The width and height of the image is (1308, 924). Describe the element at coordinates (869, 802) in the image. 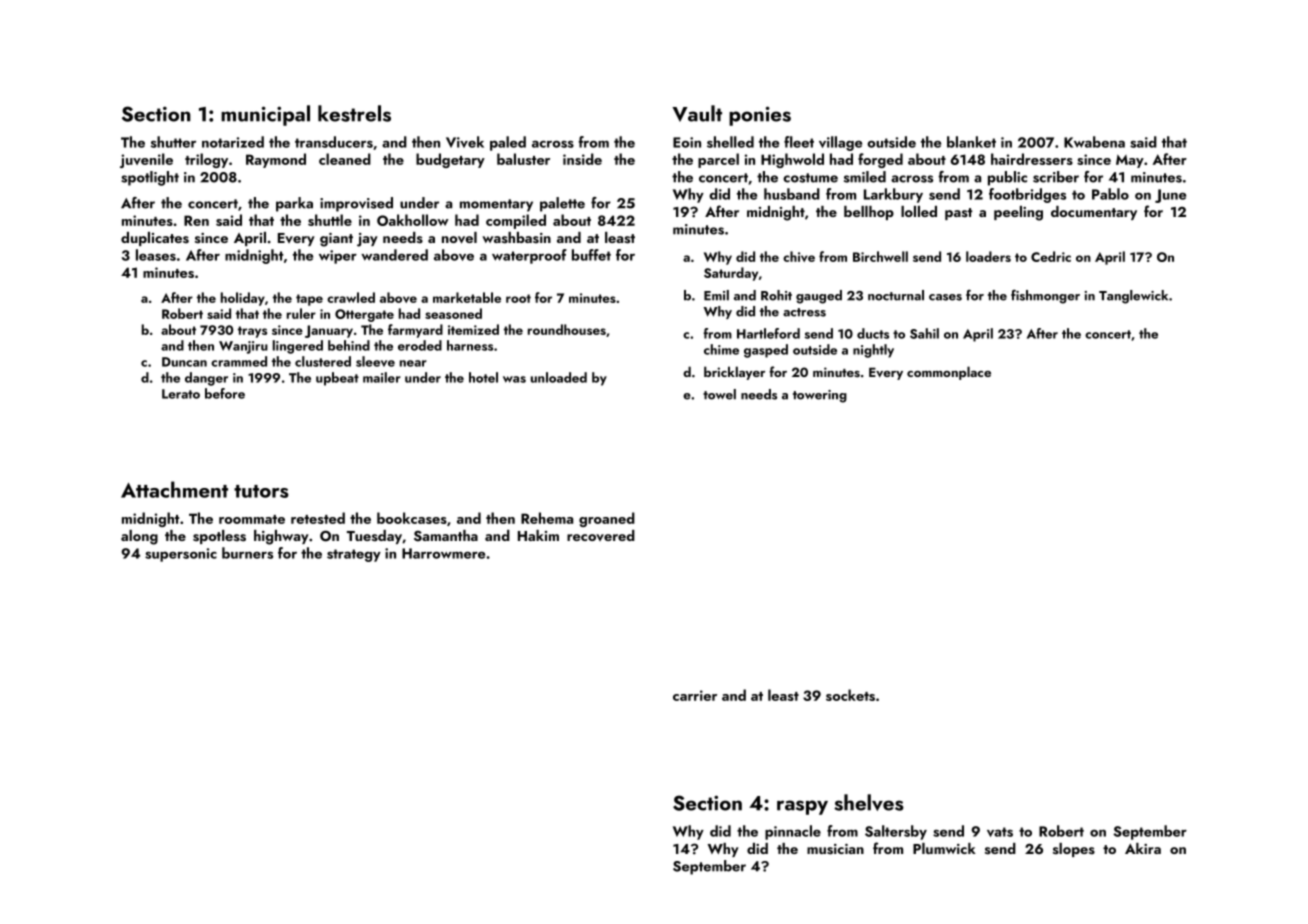

I see `shelves` at that location.
